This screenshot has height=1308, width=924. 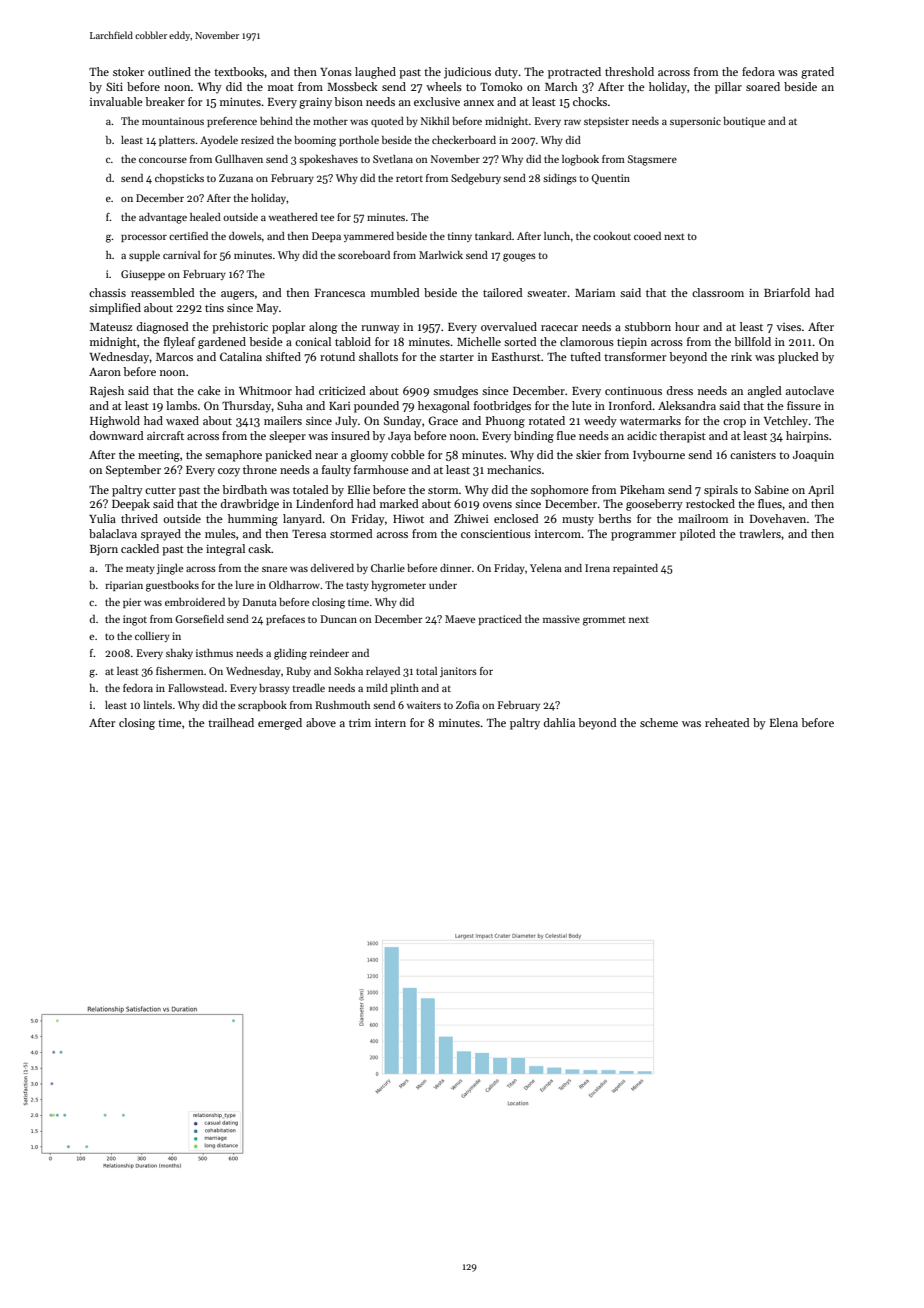 I want to click on stubborn, so click(x=648, y=326).
